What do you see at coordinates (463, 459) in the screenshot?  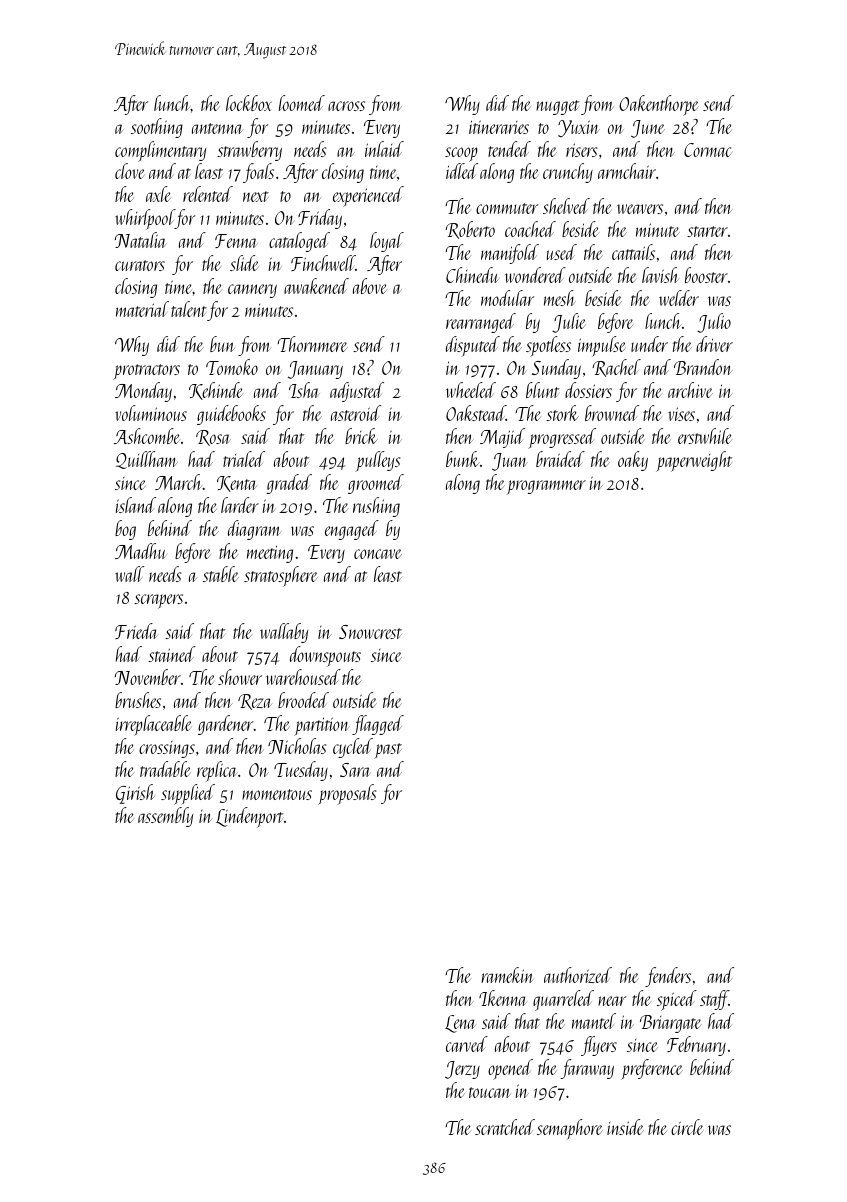 I see `bunk` at bounding box center [463, 459].
